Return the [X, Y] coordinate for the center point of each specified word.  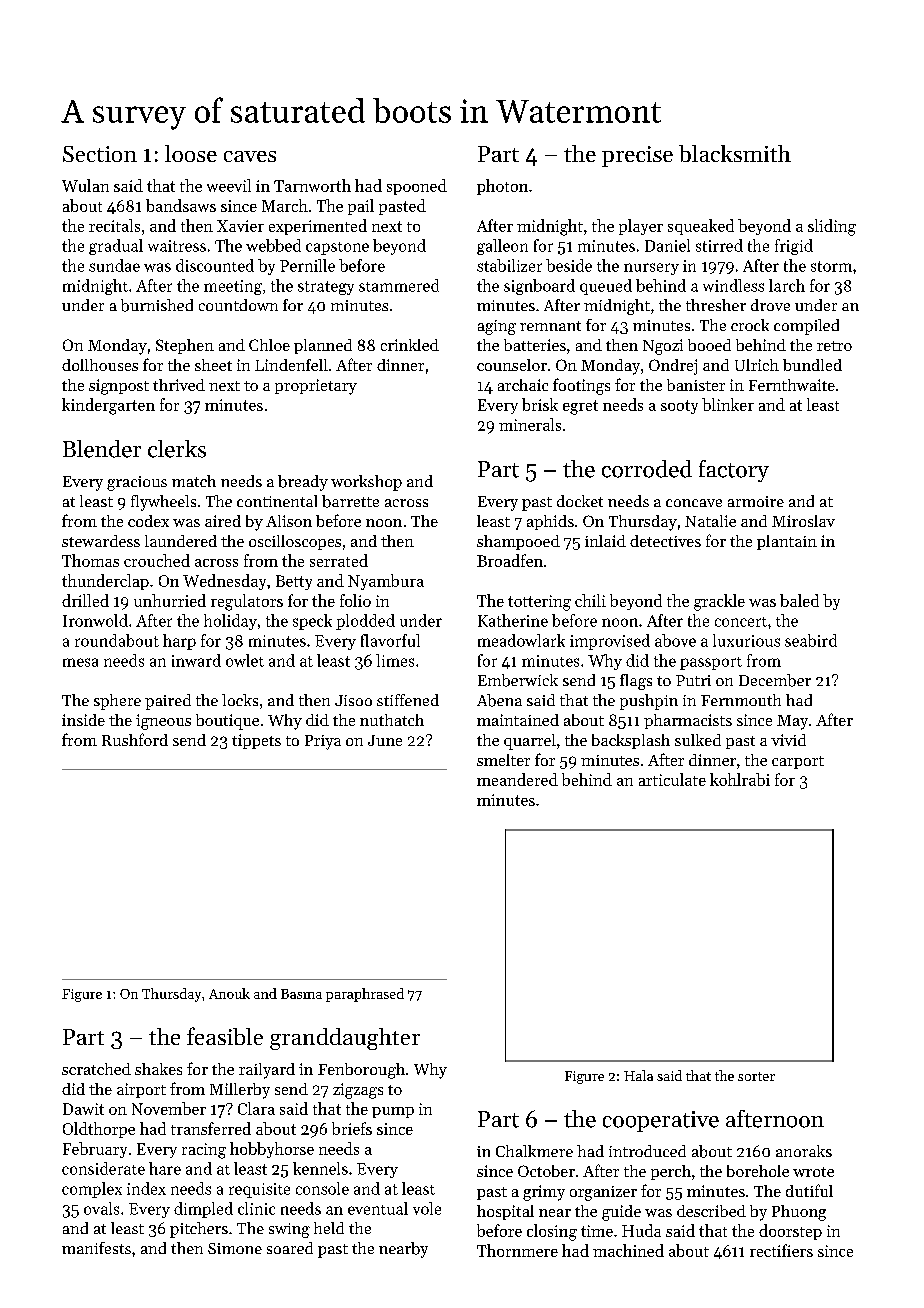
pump [393, 1112]
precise [637, 156]
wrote [813, 1172]
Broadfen [510, 560]
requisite [259, 1190]
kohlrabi [740, 779]
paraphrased [365, 995]
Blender [102, 449]
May [792, 722]
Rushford [135, 739]
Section [100, 154]
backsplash [631, 741]
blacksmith [735, 153]
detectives [665, 541]
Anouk [229, 993]
